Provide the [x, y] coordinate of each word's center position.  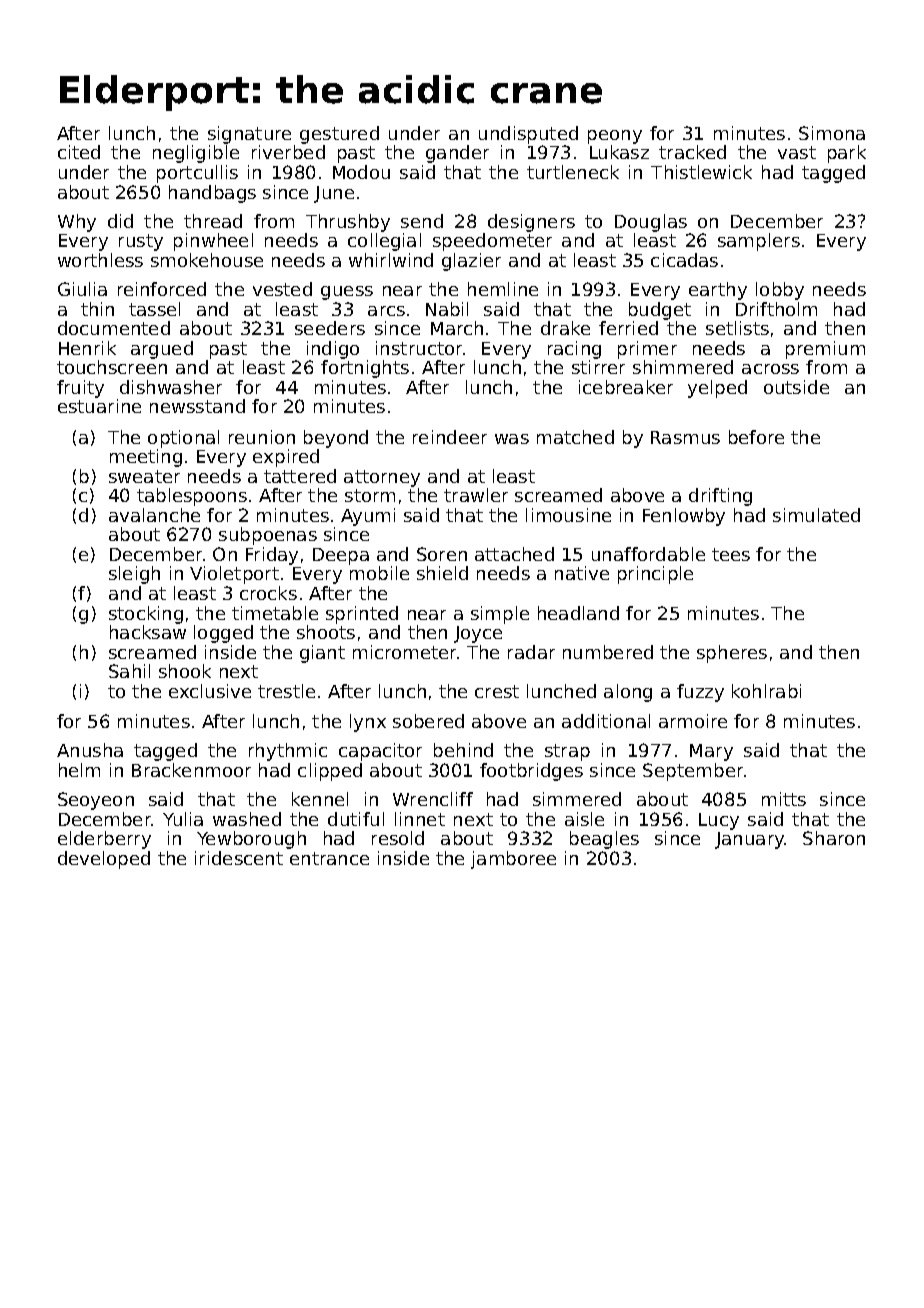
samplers [759, 242]
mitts [784, 799]
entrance [329, 858]
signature [249, 135]
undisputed [528, 135]
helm [79, 770]
